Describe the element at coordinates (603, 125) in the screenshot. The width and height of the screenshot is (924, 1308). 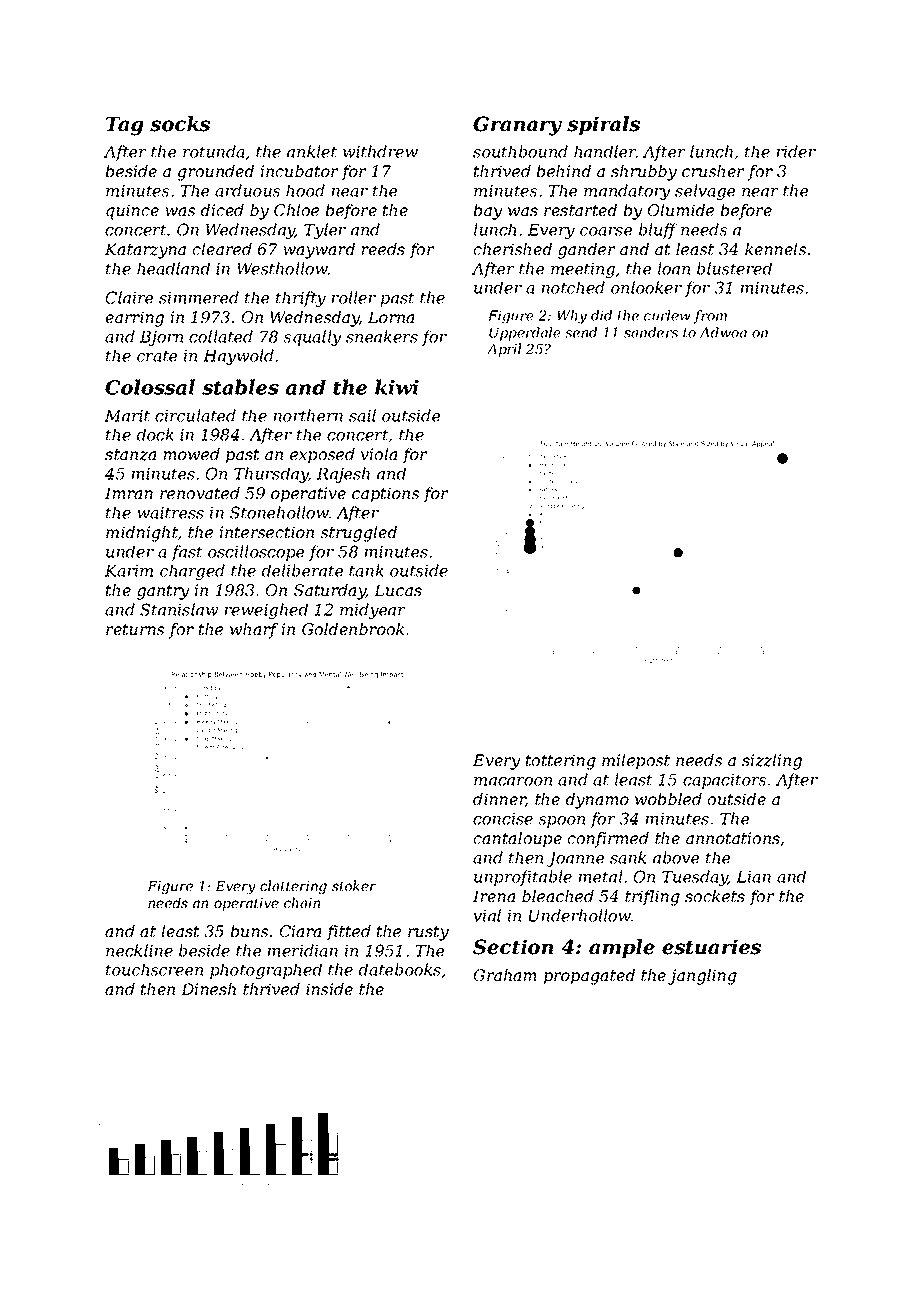
I see `spirals` at that location.
